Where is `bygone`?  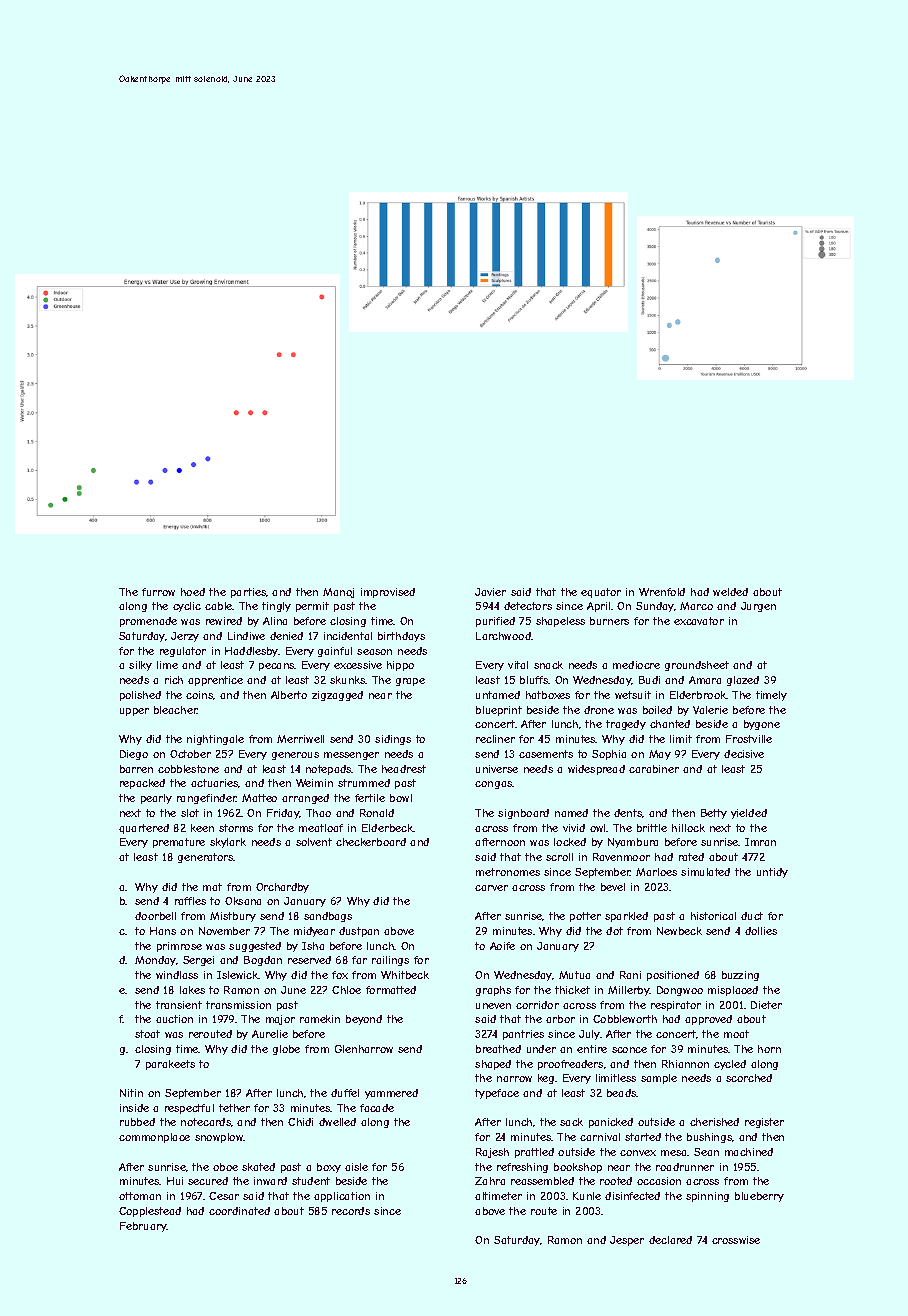
bygone is located at coordinates (762, 725).
